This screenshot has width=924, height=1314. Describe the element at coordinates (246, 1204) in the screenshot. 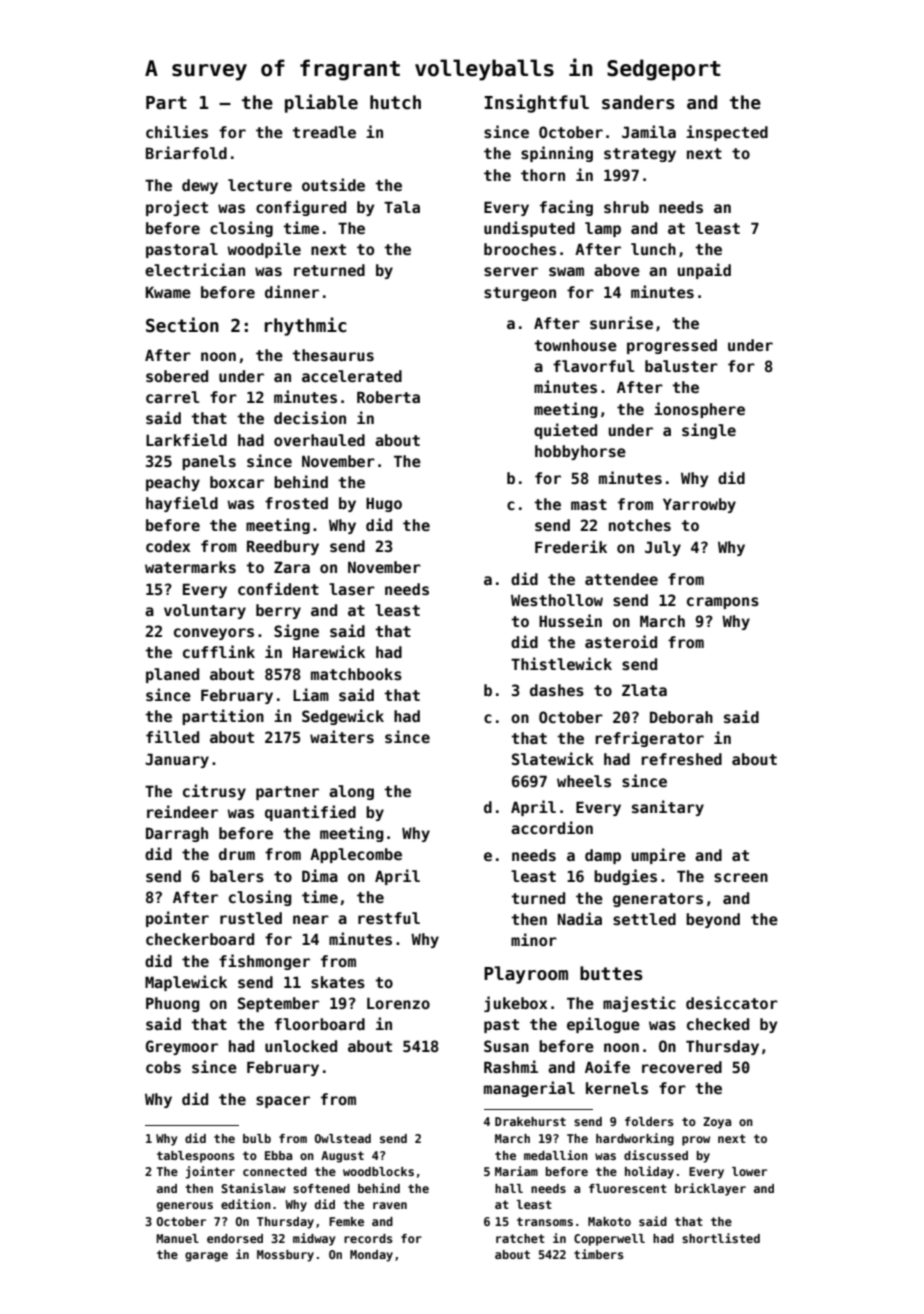

I see `edition` at that location.
